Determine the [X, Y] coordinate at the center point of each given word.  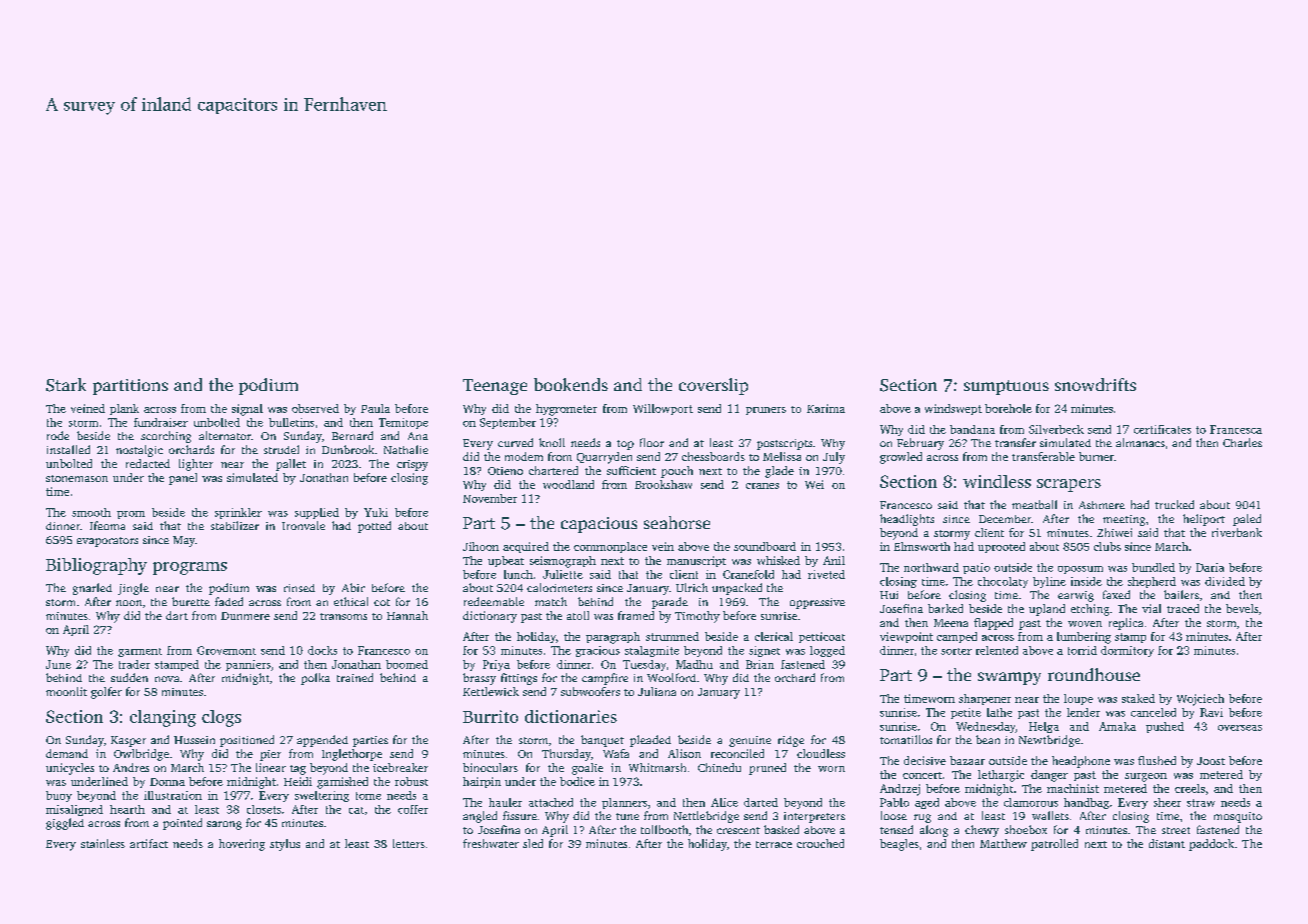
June [58, 664]
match [551, 601]
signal [247, 410]
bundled [1153, 567]
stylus [285, 845]
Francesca [1236, 429]
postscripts [784, 444]
